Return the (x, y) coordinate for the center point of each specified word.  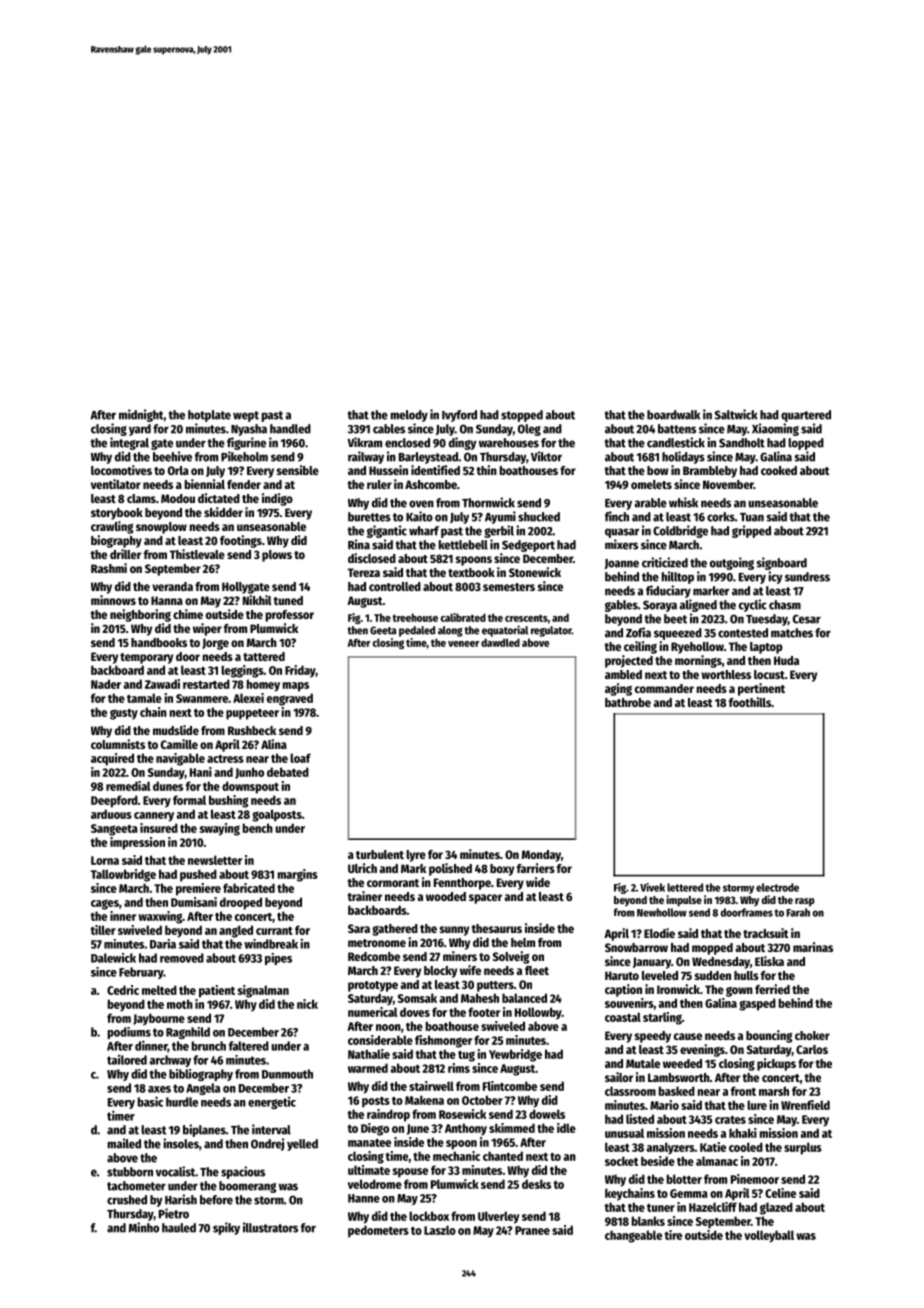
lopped (806, 444)
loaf (300, 758)
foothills (750, 702)
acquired (112, 759)
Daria (163, 944)
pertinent (761, 689)
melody (409, 416)
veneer (463, 644)
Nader (106, 684)
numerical (373, 1012)
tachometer (136, 1186)
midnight (141, 415)
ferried (772, 989)
